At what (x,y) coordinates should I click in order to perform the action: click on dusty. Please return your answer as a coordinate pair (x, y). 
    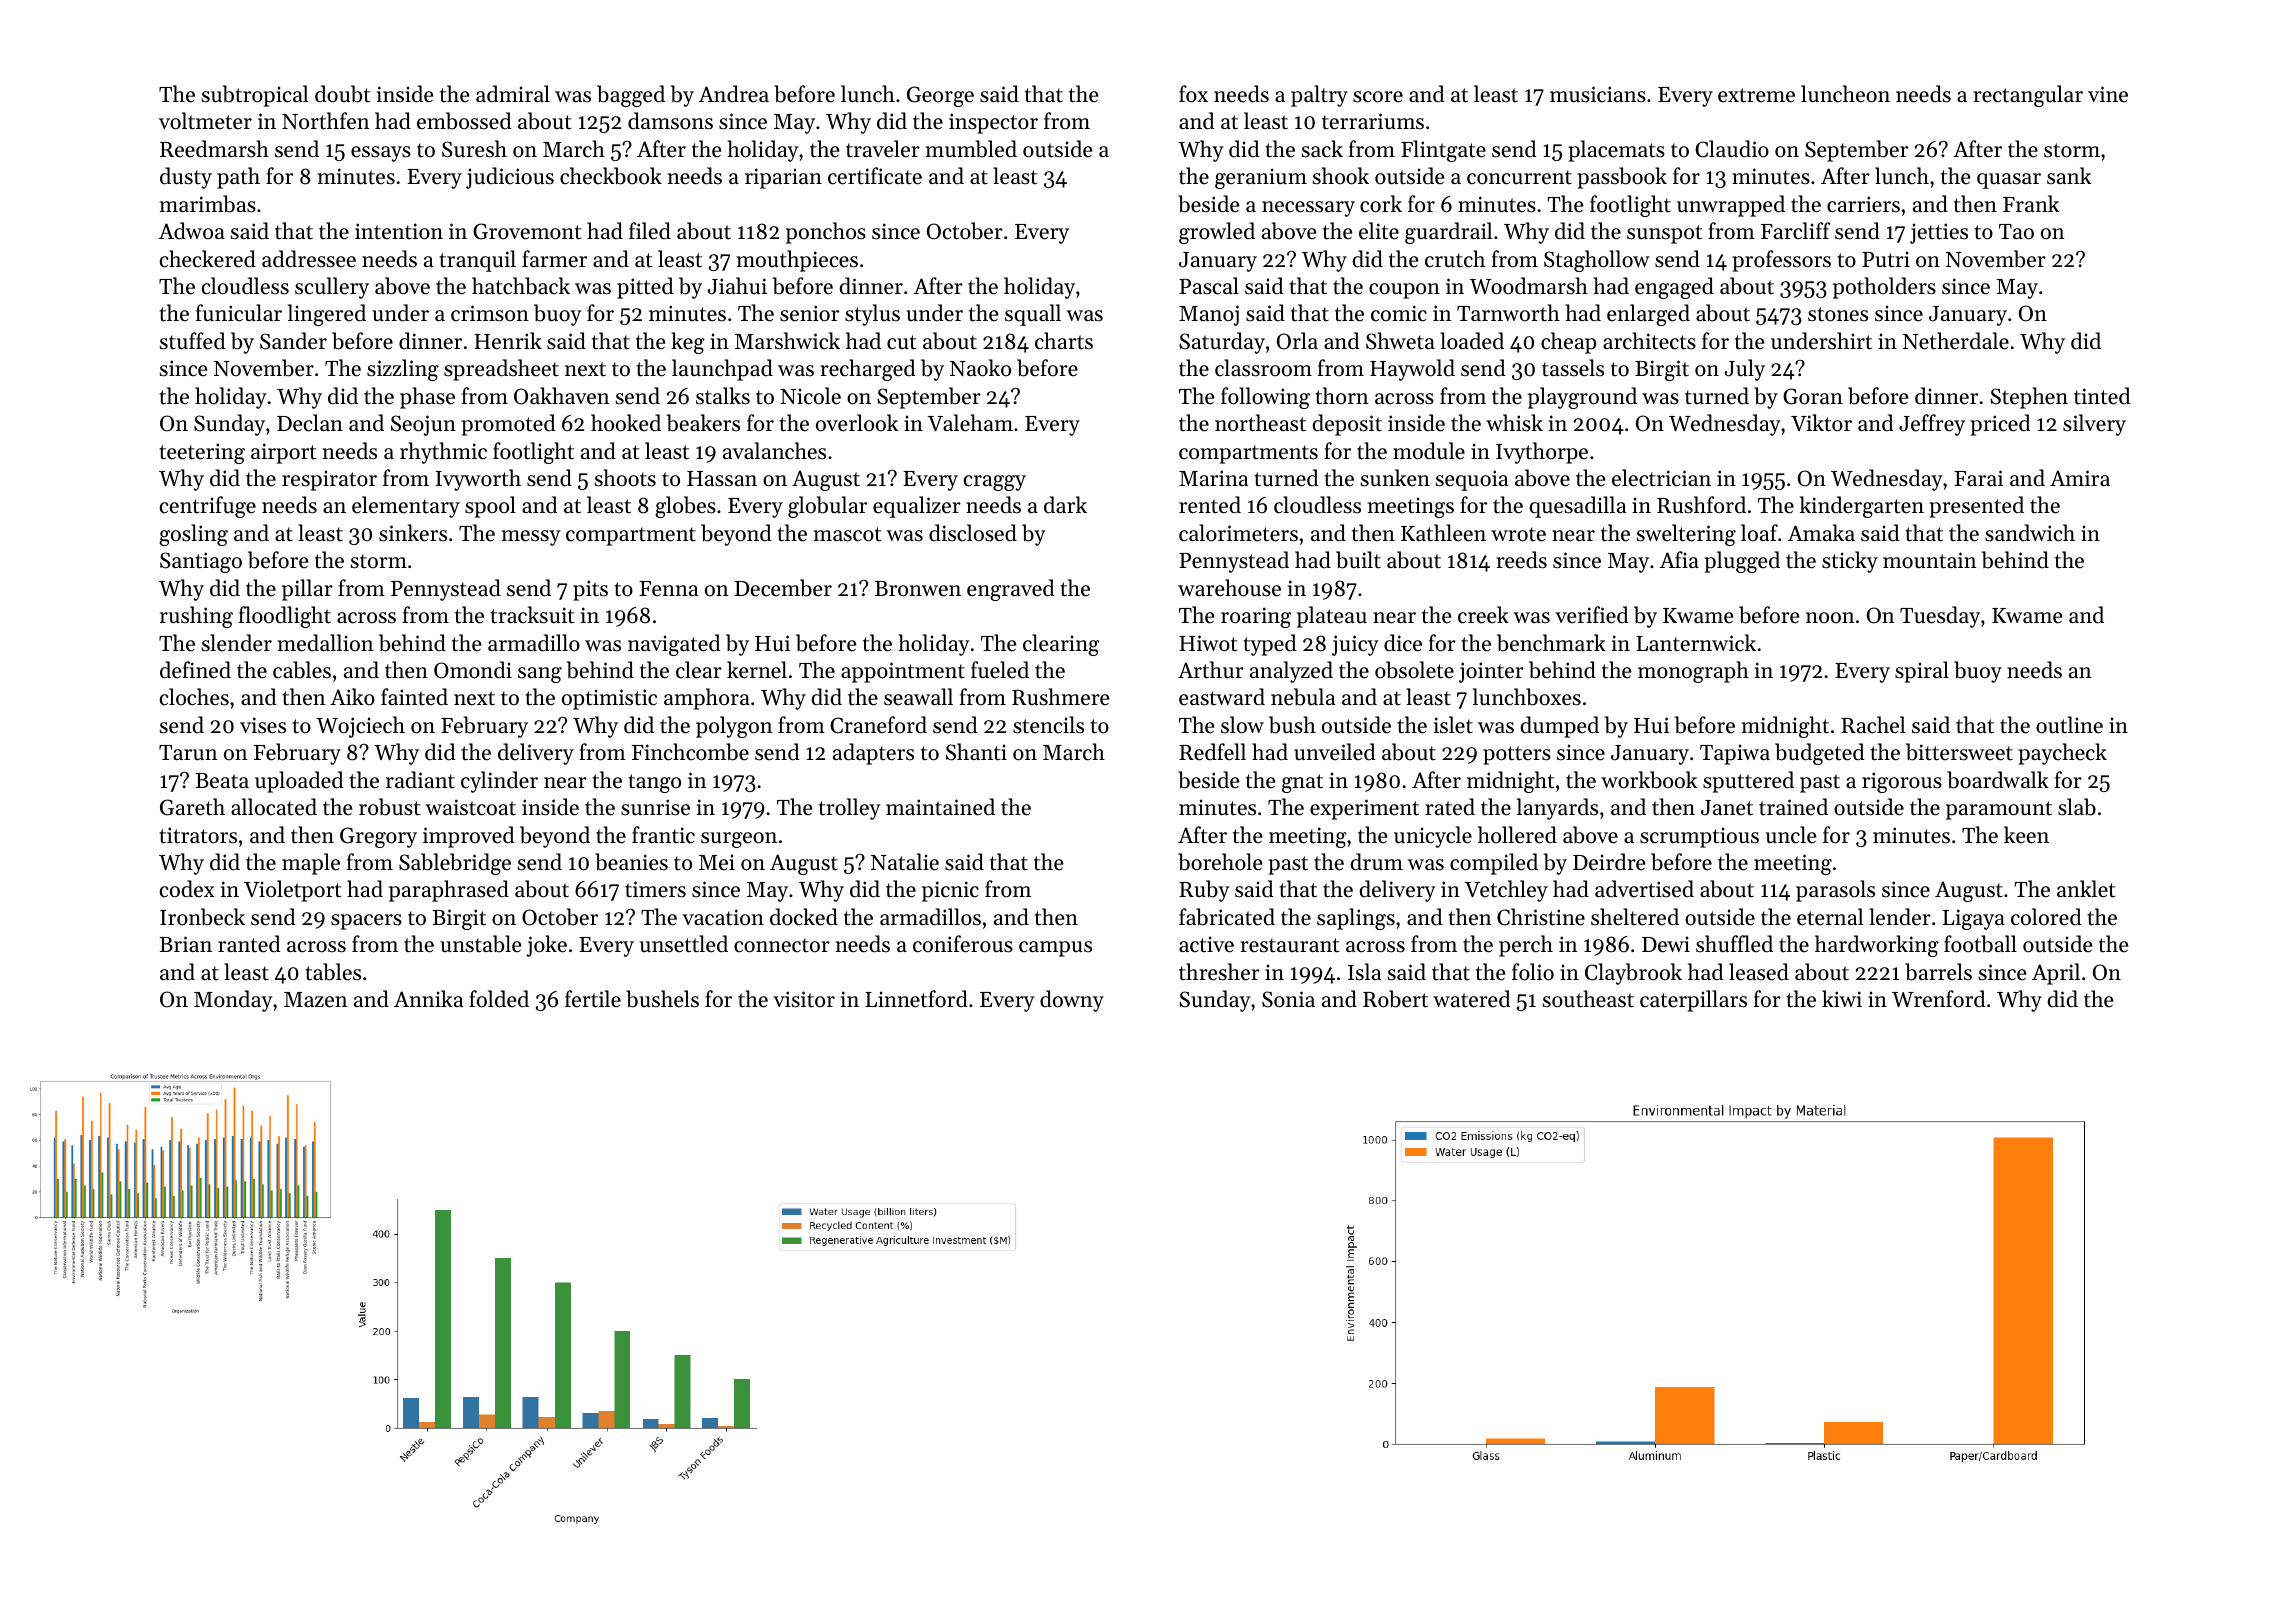
    Looking at the image, I should click on (186, 178).
